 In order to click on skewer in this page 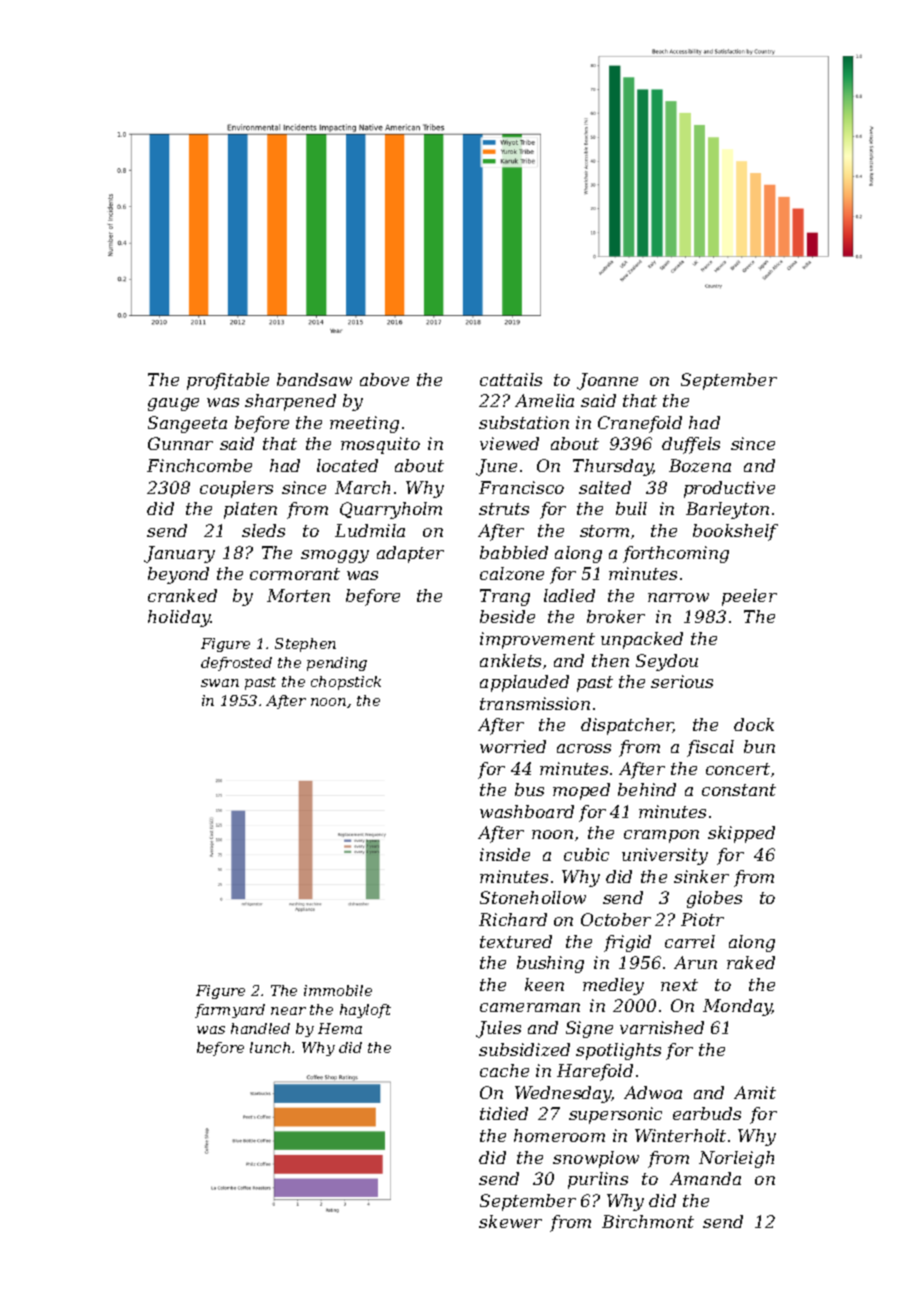, I will do `click(510, 1221)`.
